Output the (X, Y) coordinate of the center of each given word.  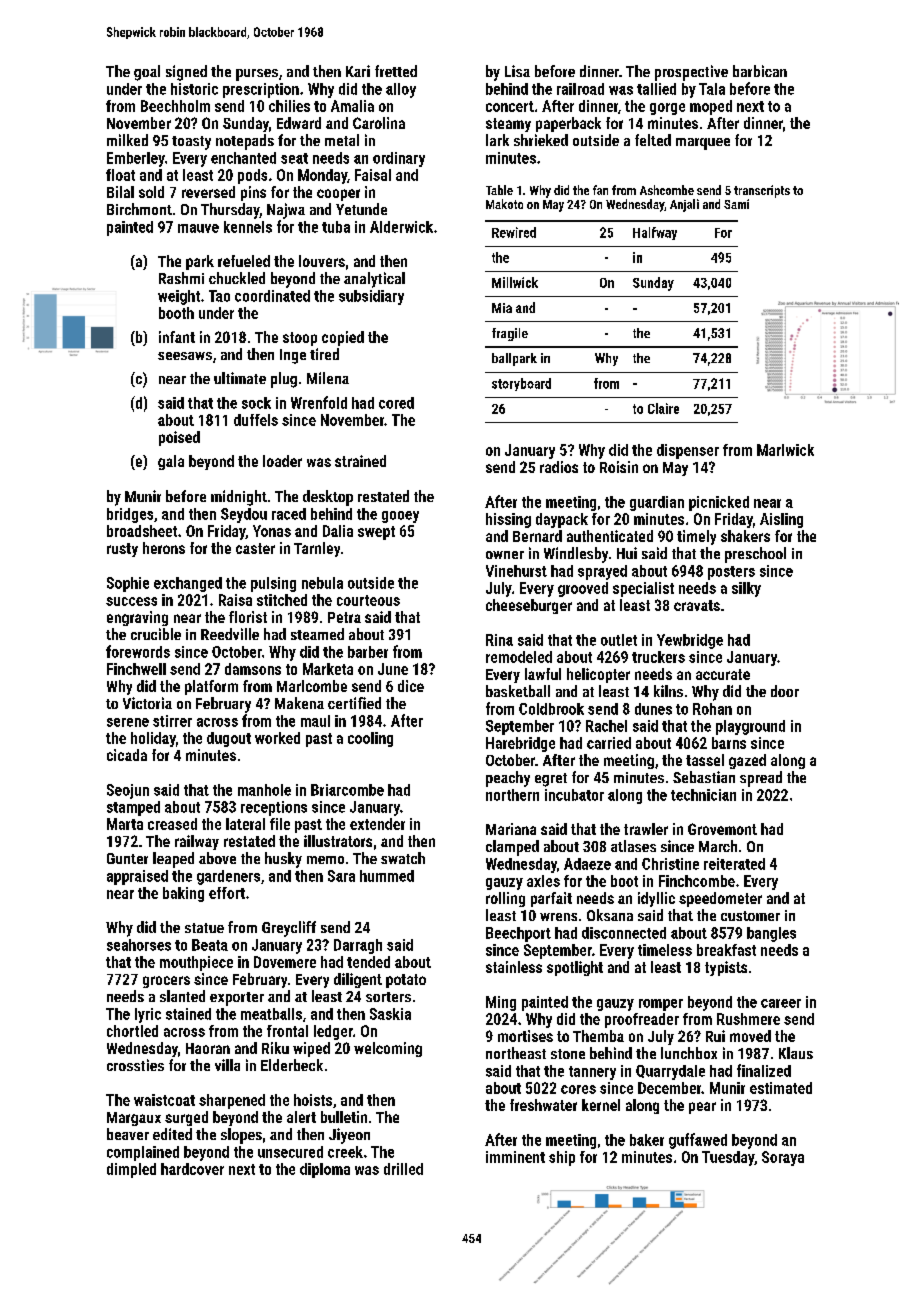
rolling (505, 899)
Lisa (517, 71)
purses (257, 75)
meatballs (271, 1014)
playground (750, 727)
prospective (691, 73)
